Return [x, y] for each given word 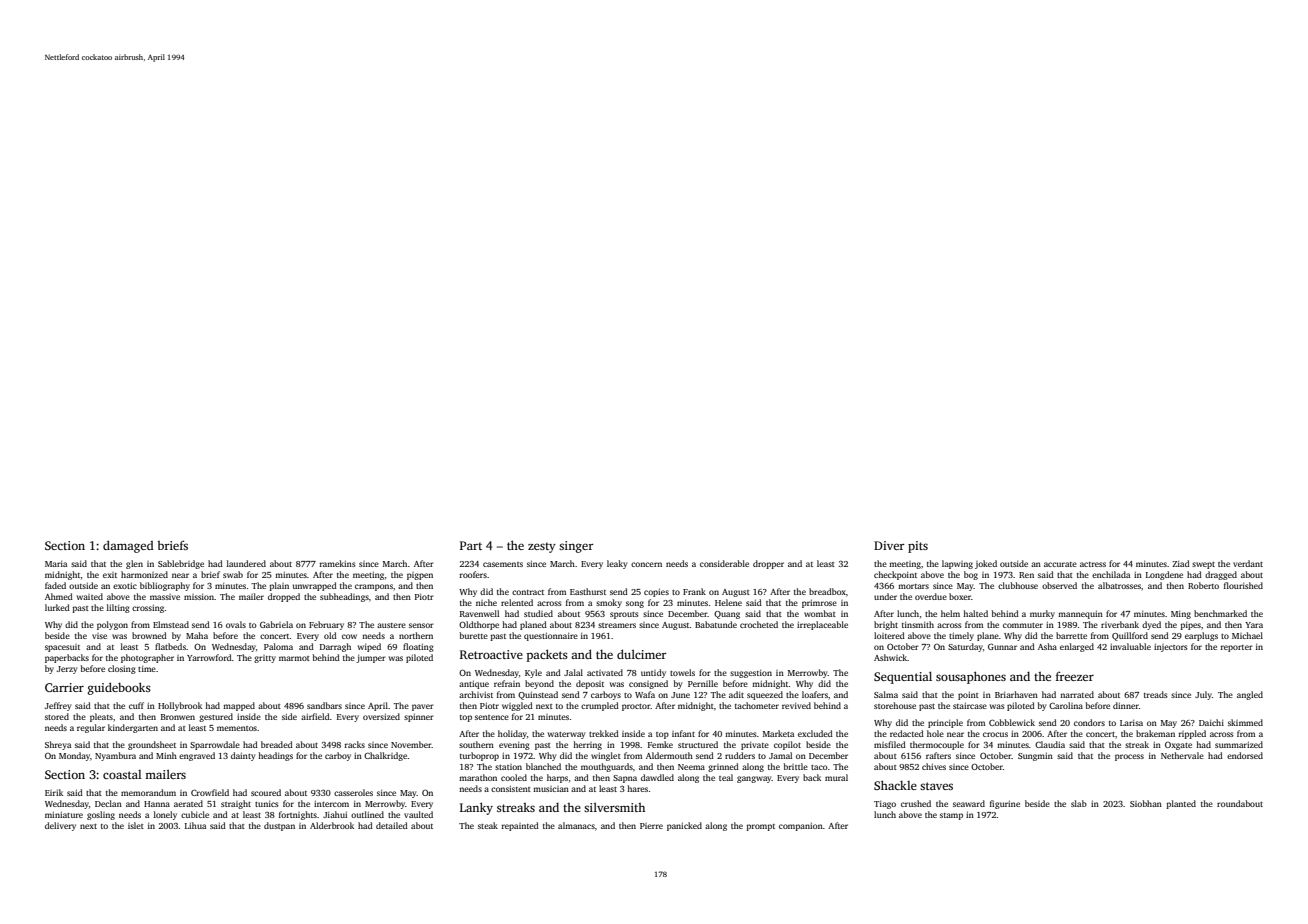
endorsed [1245, 755]
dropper [768, 564]
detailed [392, 825]
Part [471, 545]
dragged [1221, 575]
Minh [166, 755]
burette [474, 635]
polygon [112, 625]
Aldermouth [669, 755]
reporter [1237, 648]
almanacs [576, 825]
